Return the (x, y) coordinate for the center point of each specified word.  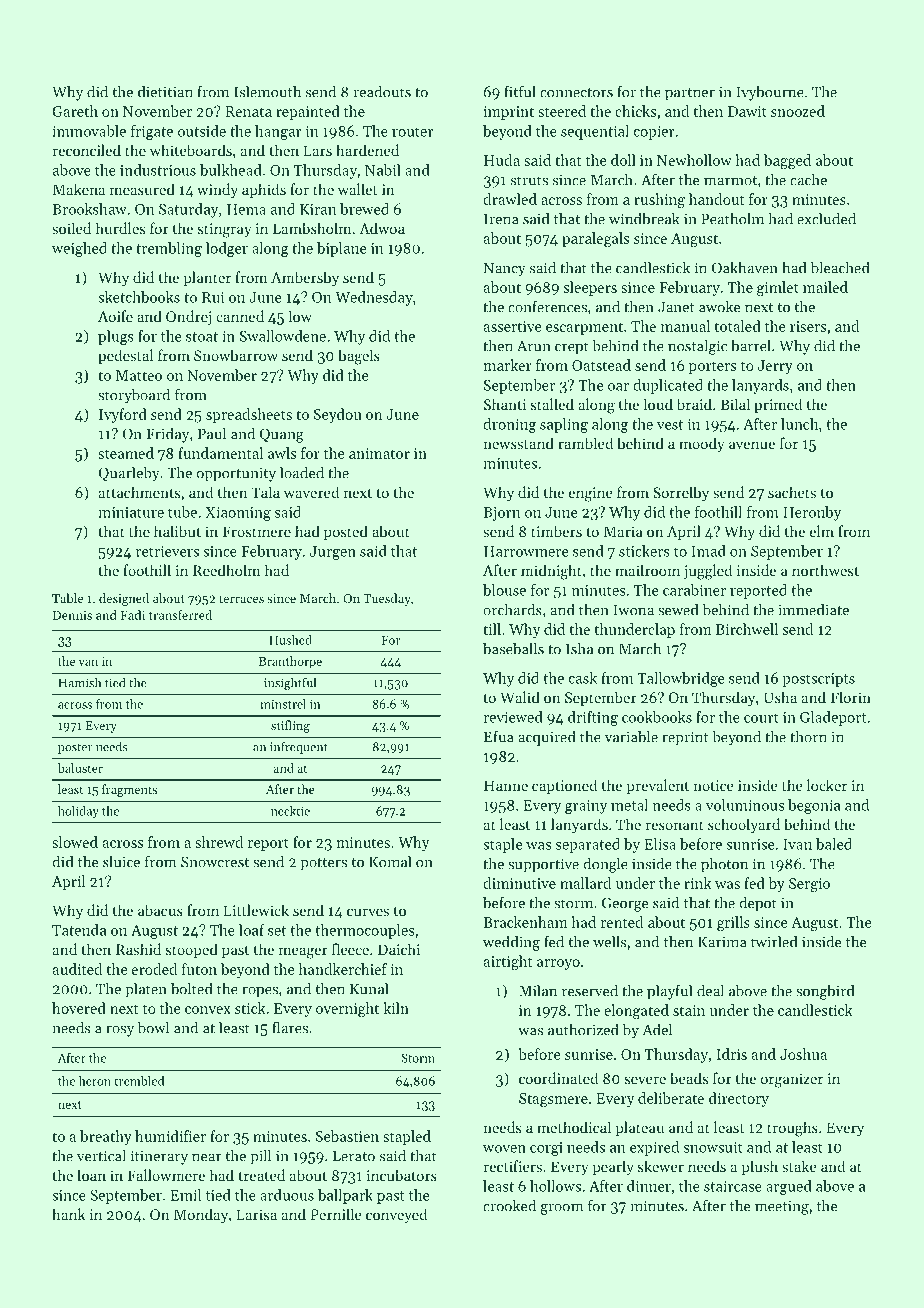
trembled (139, 1081)
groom (561, 1209)
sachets (792, 492)
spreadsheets (249, 415)
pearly (613, 1167)
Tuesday (386, 599)
